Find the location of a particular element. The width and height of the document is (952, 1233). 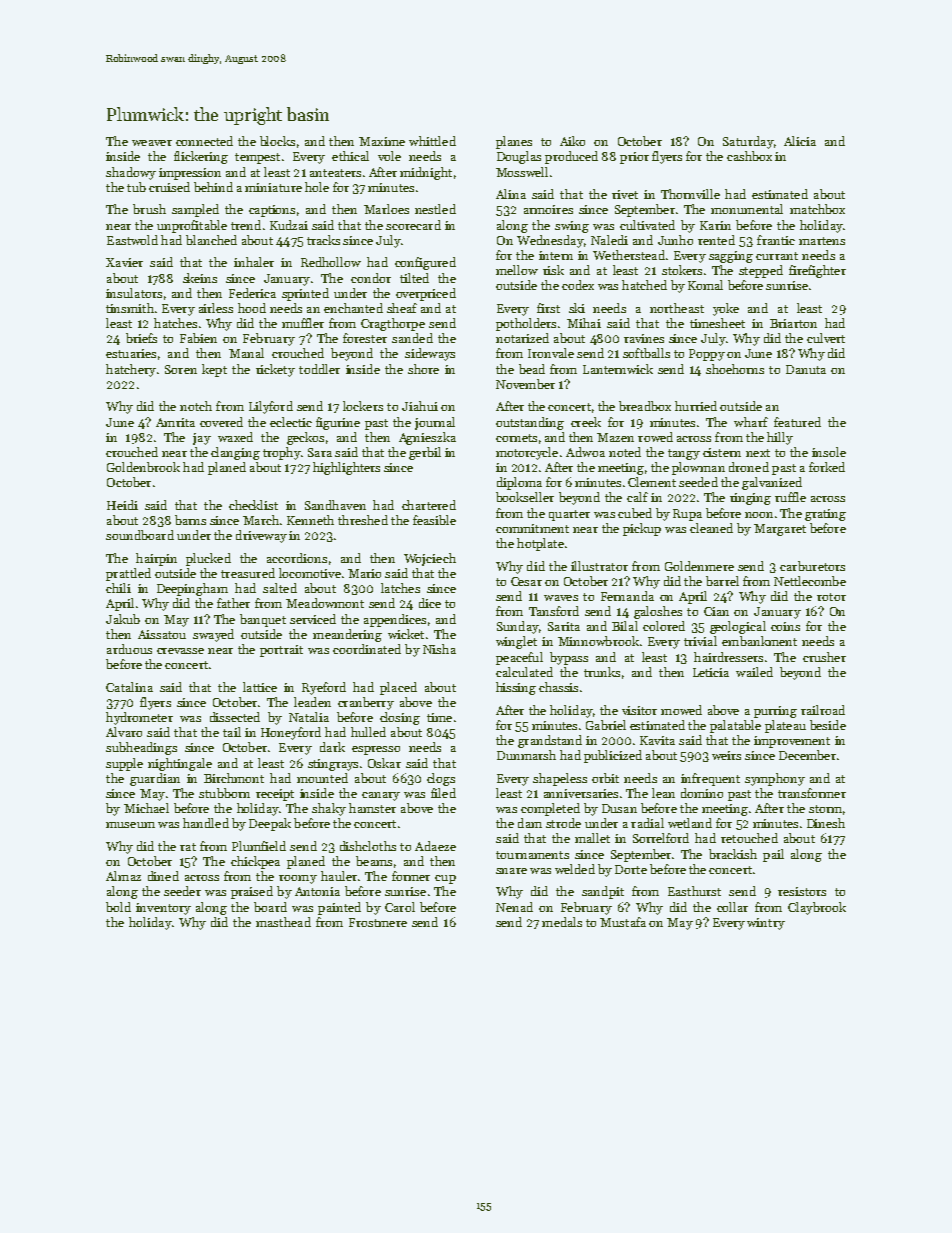

chili is located at coordinates (118, 588).
